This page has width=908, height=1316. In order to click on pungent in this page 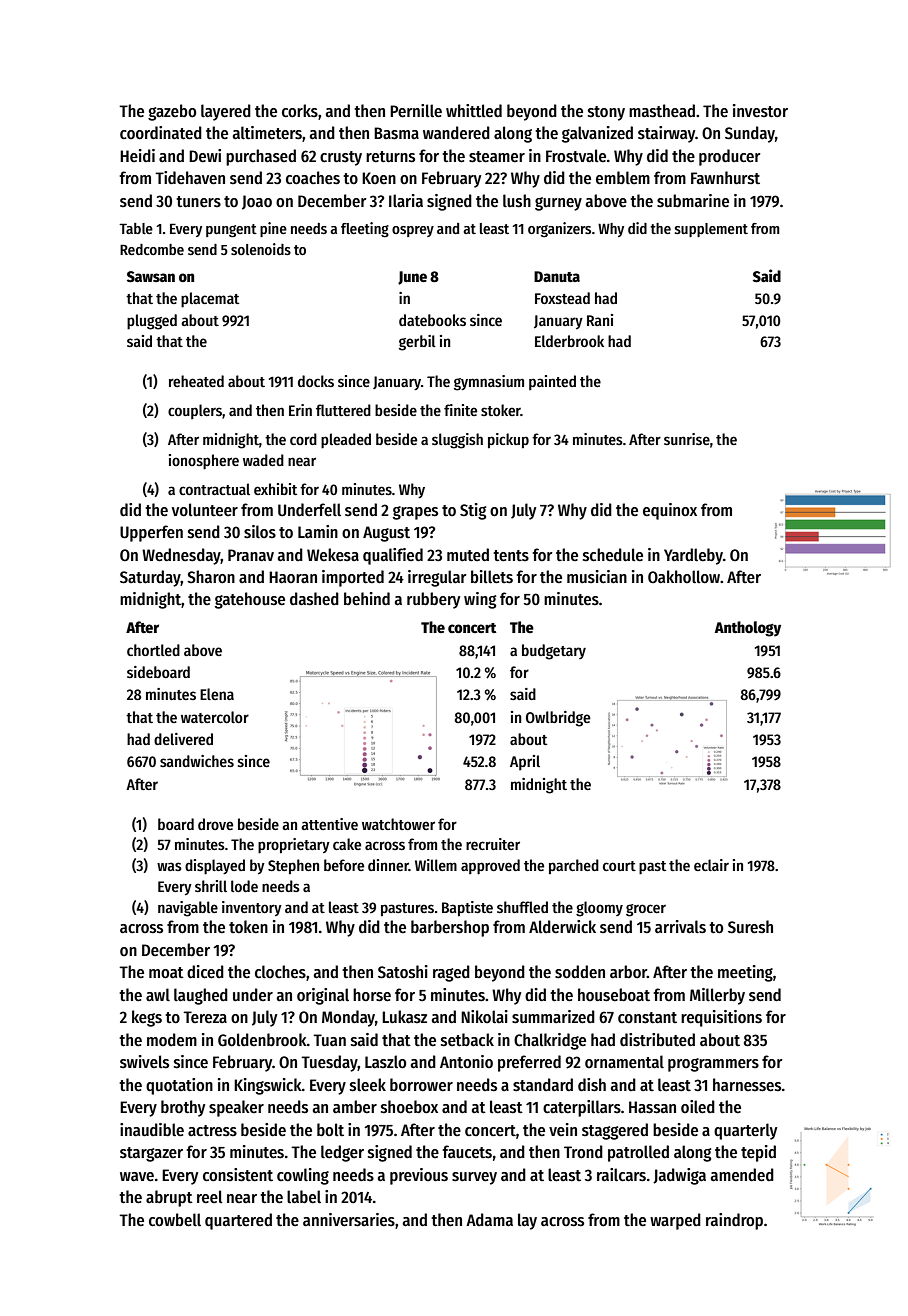, I will do `click(231, 231)`.
